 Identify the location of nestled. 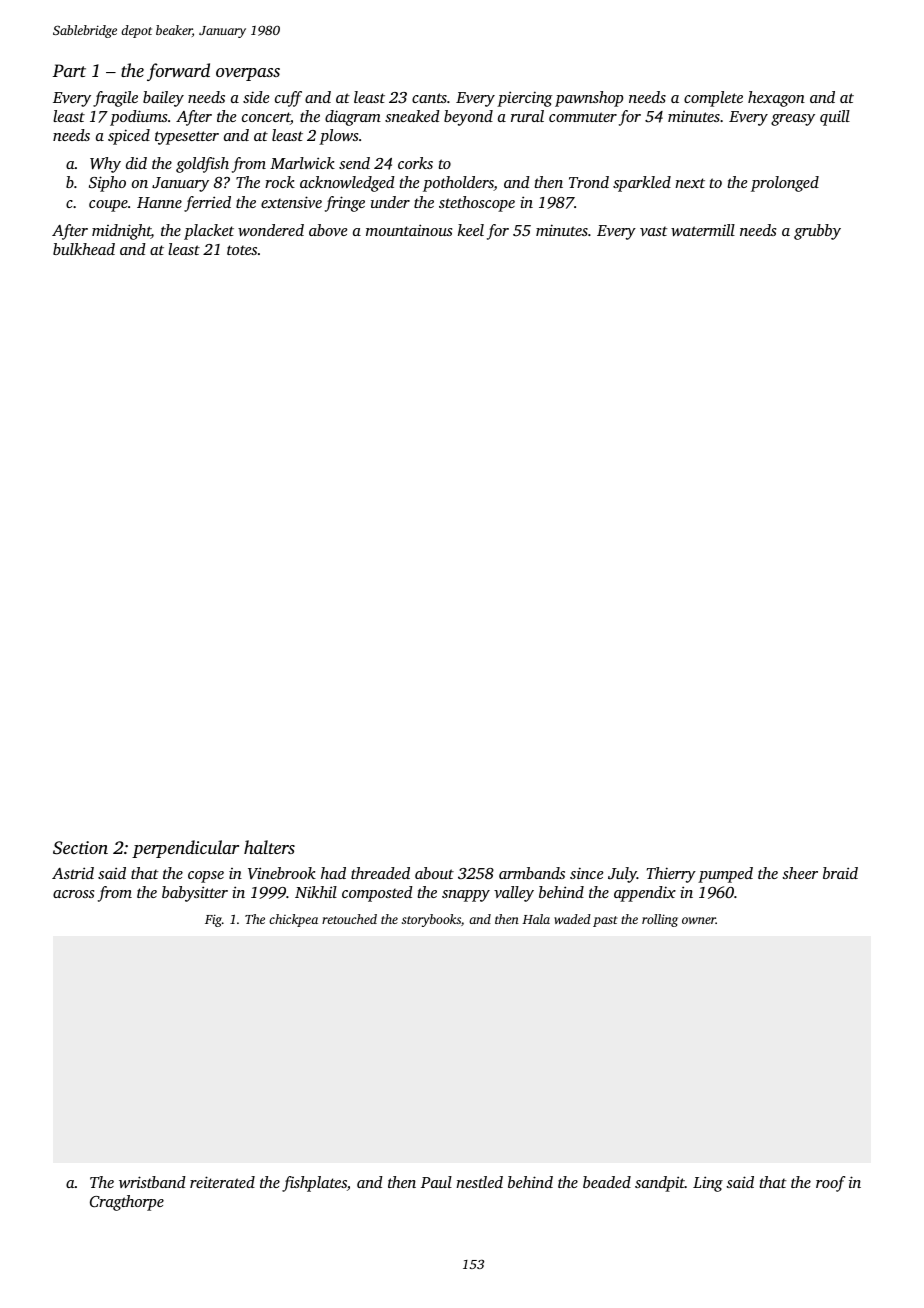
(479, 1182).
